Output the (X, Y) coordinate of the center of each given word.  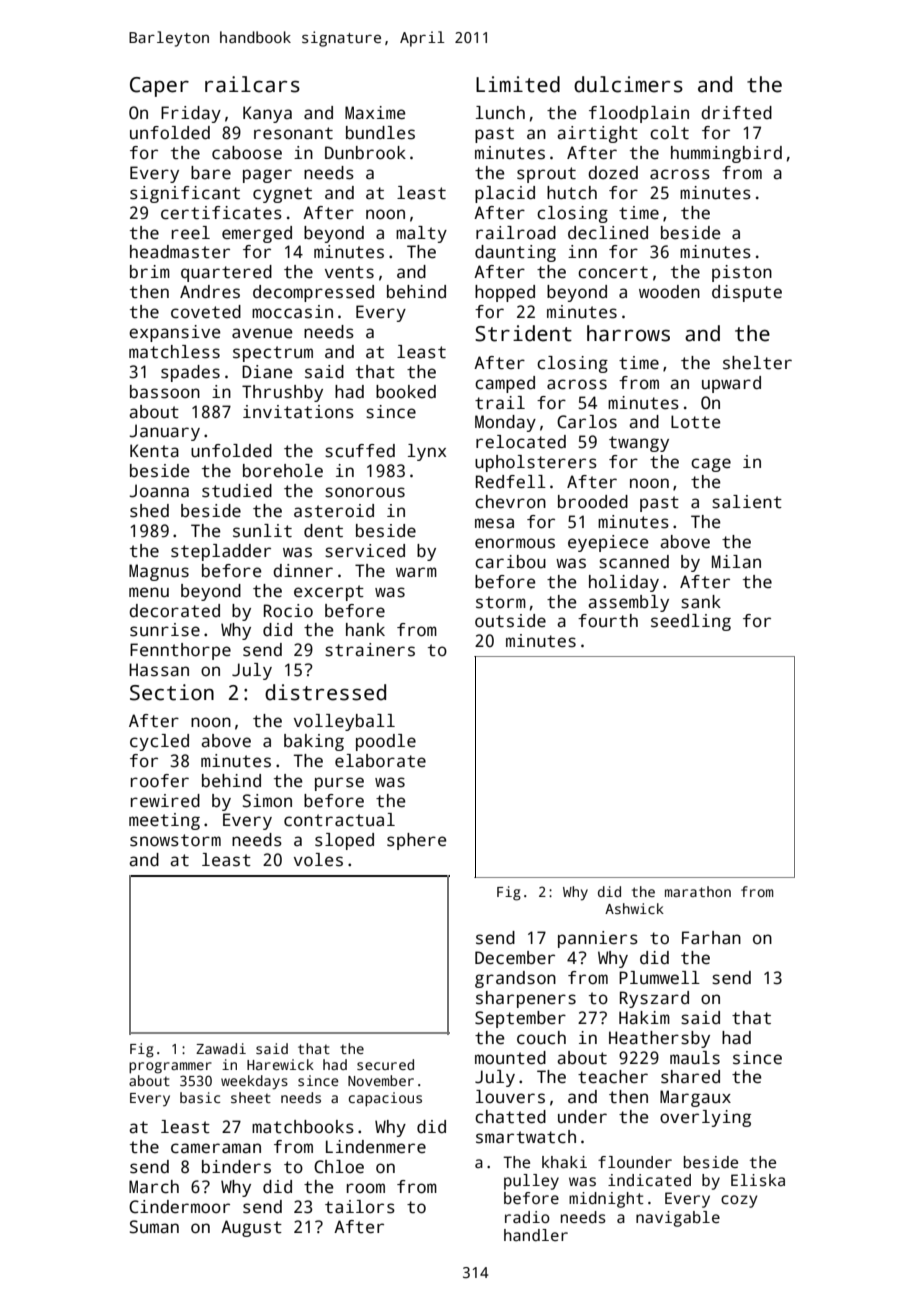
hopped (505, 293)
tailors (360, 1207)
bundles (380, 133)
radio (527, 1217)
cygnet (282, 195)
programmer (170, 1068)
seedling (691, 622)
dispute (747, 293)
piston (742, 273)
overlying (705, 1118)
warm (416, 572)
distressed (325, 692)
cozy (739, 1201)
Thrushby (282, 393)
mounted (510, 1058)
